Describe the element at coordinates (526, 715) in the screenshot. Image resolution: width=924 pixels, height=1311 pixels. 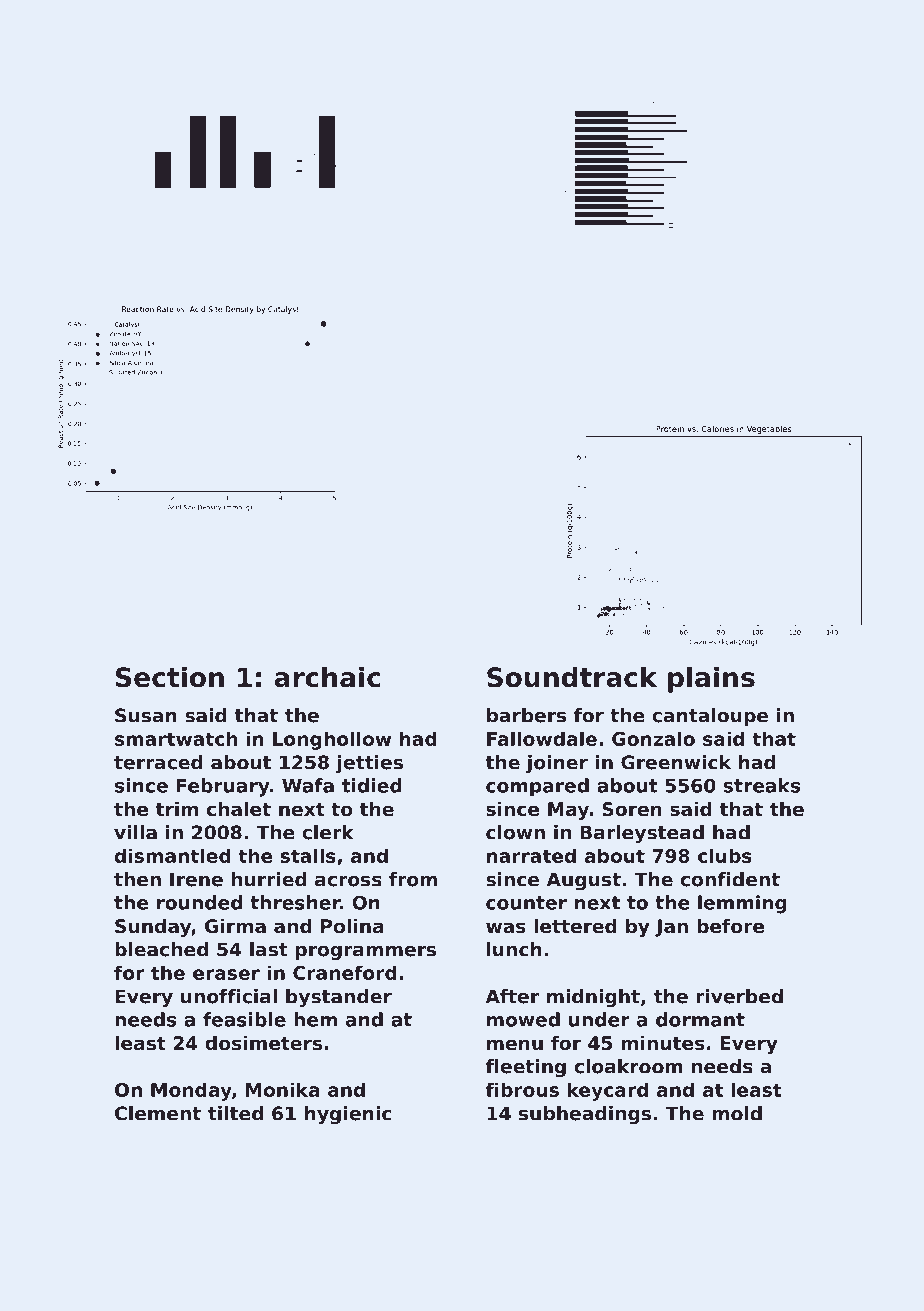
I see `barbers` at that location.
